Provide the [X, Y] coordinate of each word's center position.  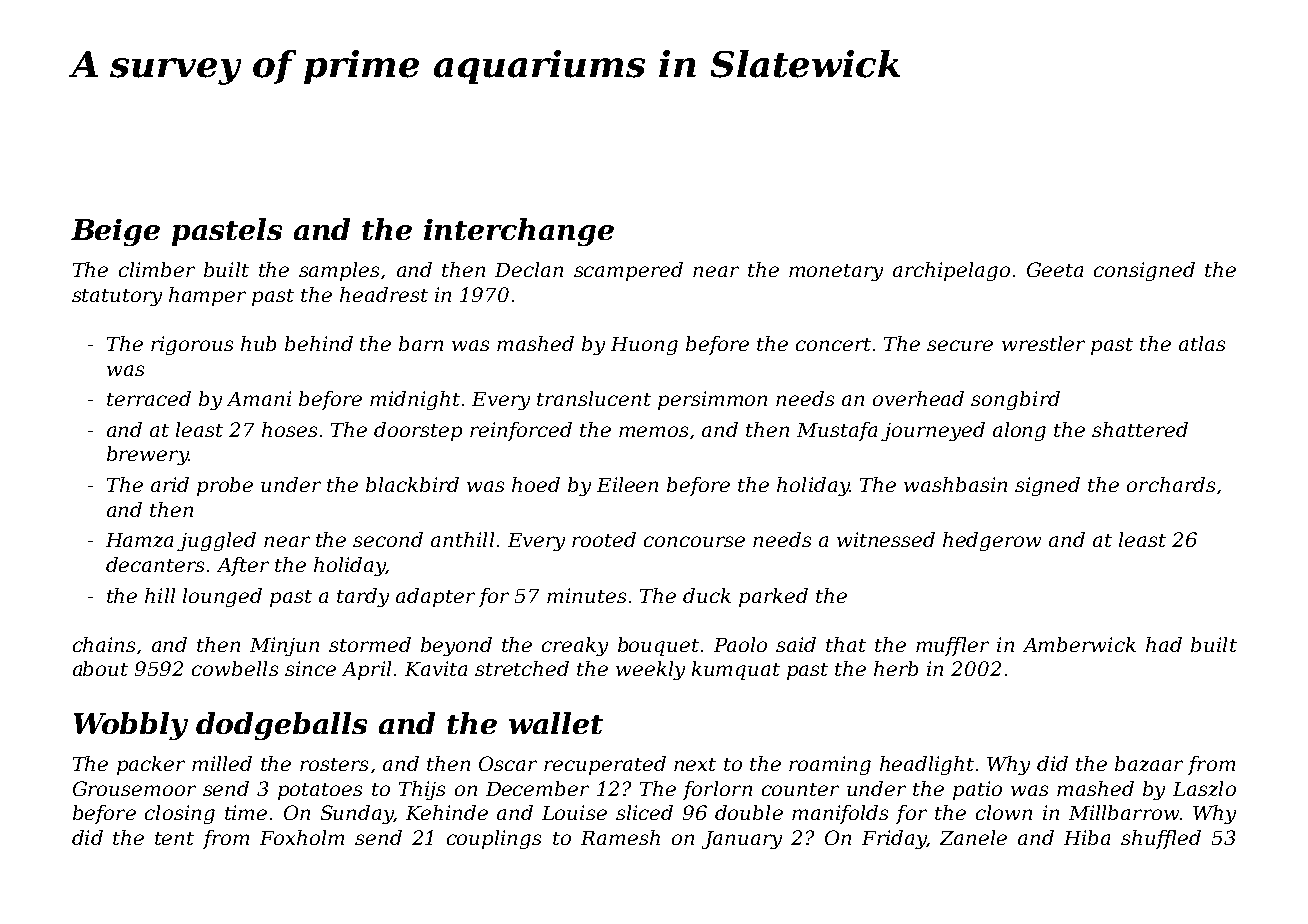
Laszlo [1204, 788]
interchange [519, 232]
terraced [149, 398]
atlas [1202, 343]
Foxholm [302, 837]
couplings [494, 839]
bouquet [658, 646]
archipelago [951, 271]
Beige [115, 232]
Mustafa [837, 431]
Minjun [284, 646]
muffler [952, 646]
